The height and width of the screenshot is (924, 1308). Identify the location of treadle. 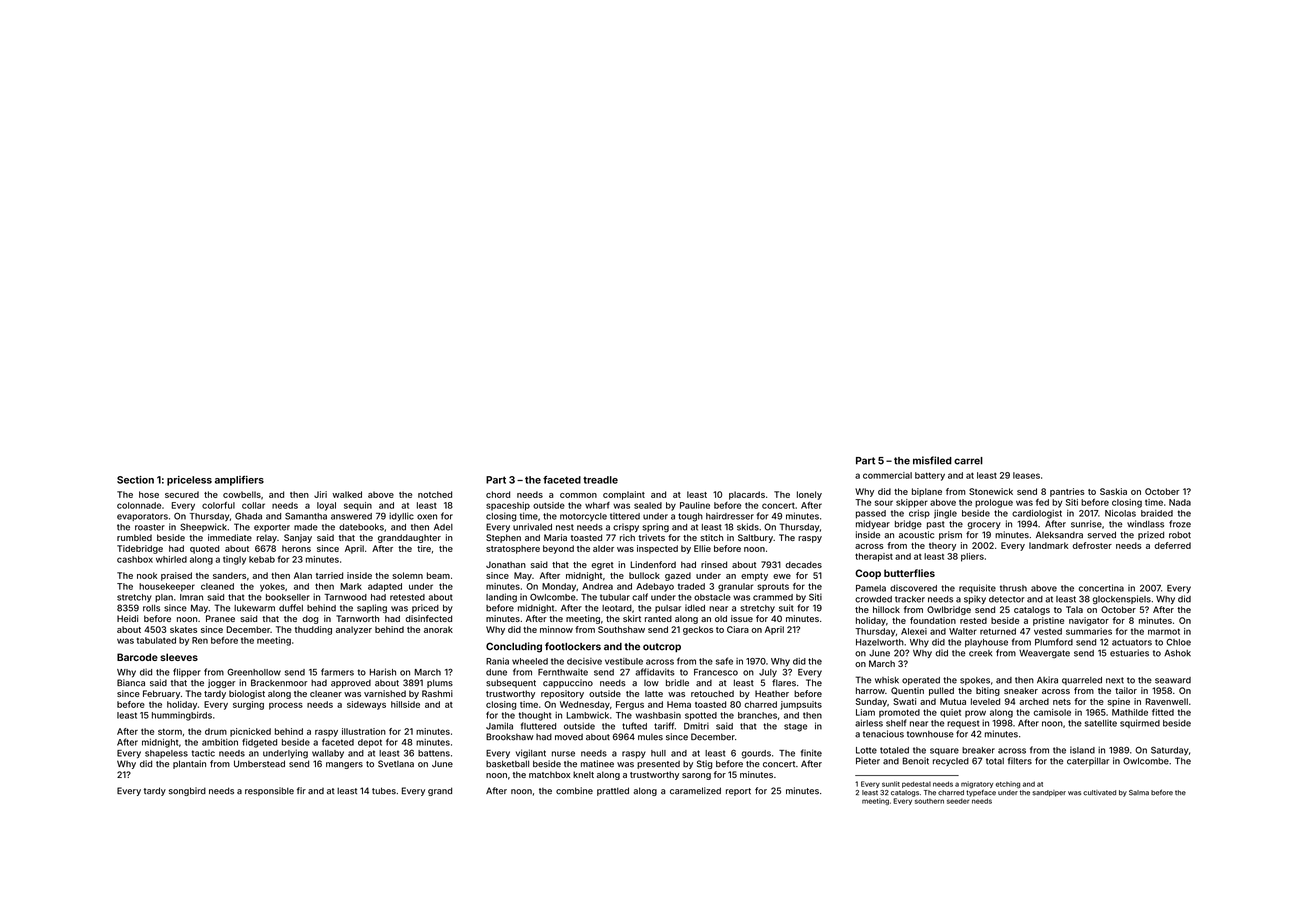
(600, 480).
